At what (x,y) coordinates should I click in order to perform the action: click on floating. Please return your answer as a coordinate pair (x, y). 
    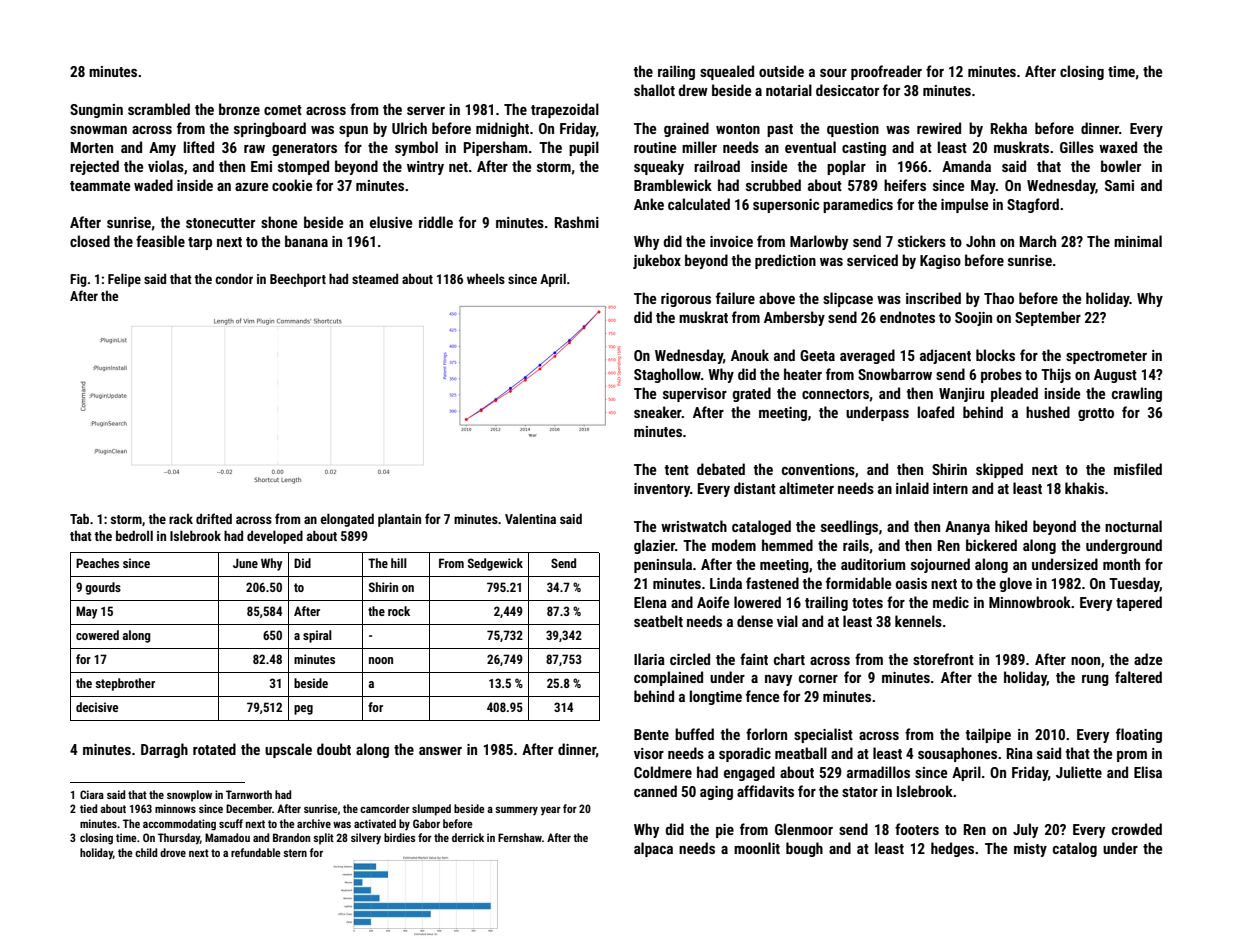
    Looking at the image, I should click on (1139, 735).
